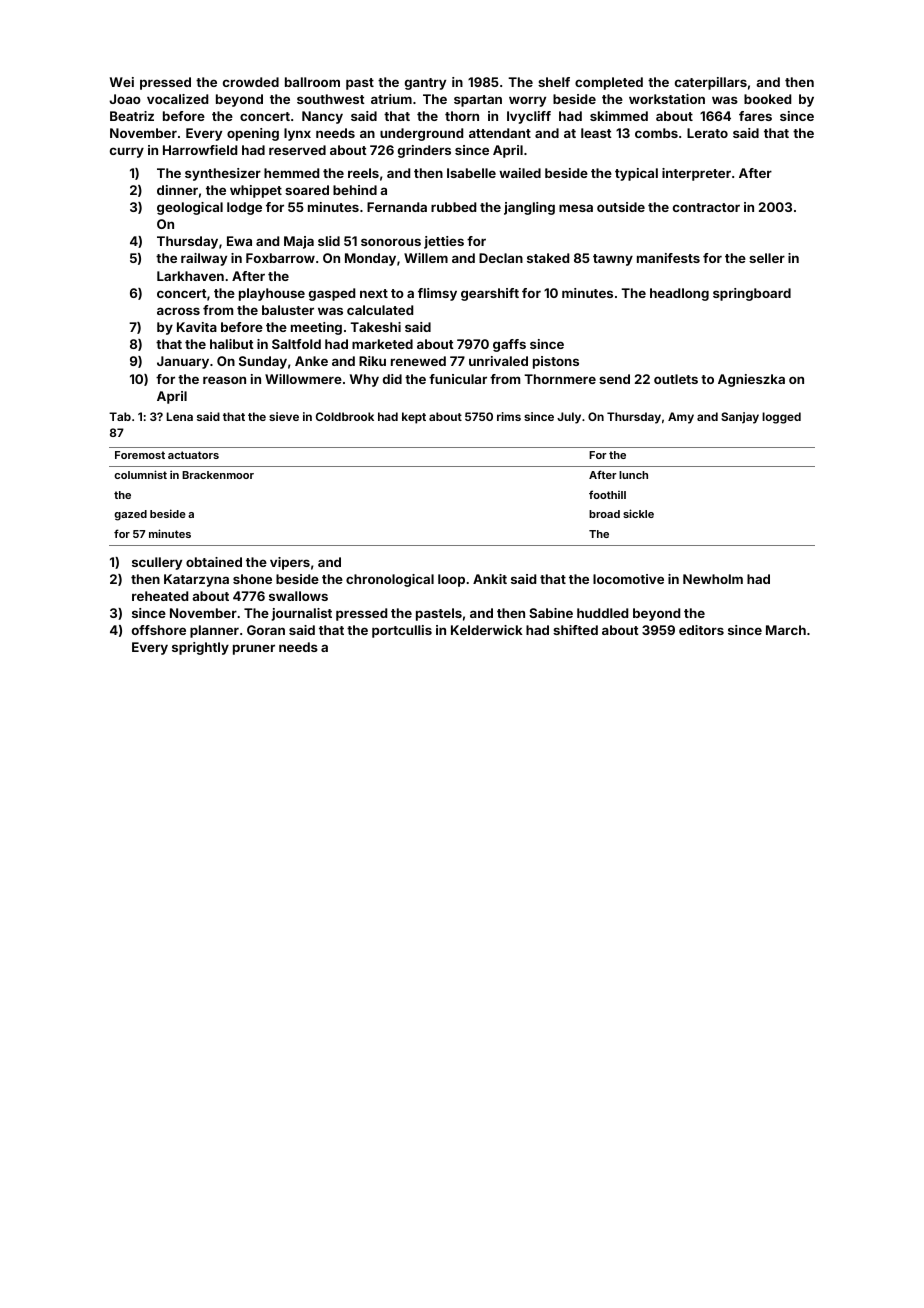  I want to click on contractor, so click(706, 207).
